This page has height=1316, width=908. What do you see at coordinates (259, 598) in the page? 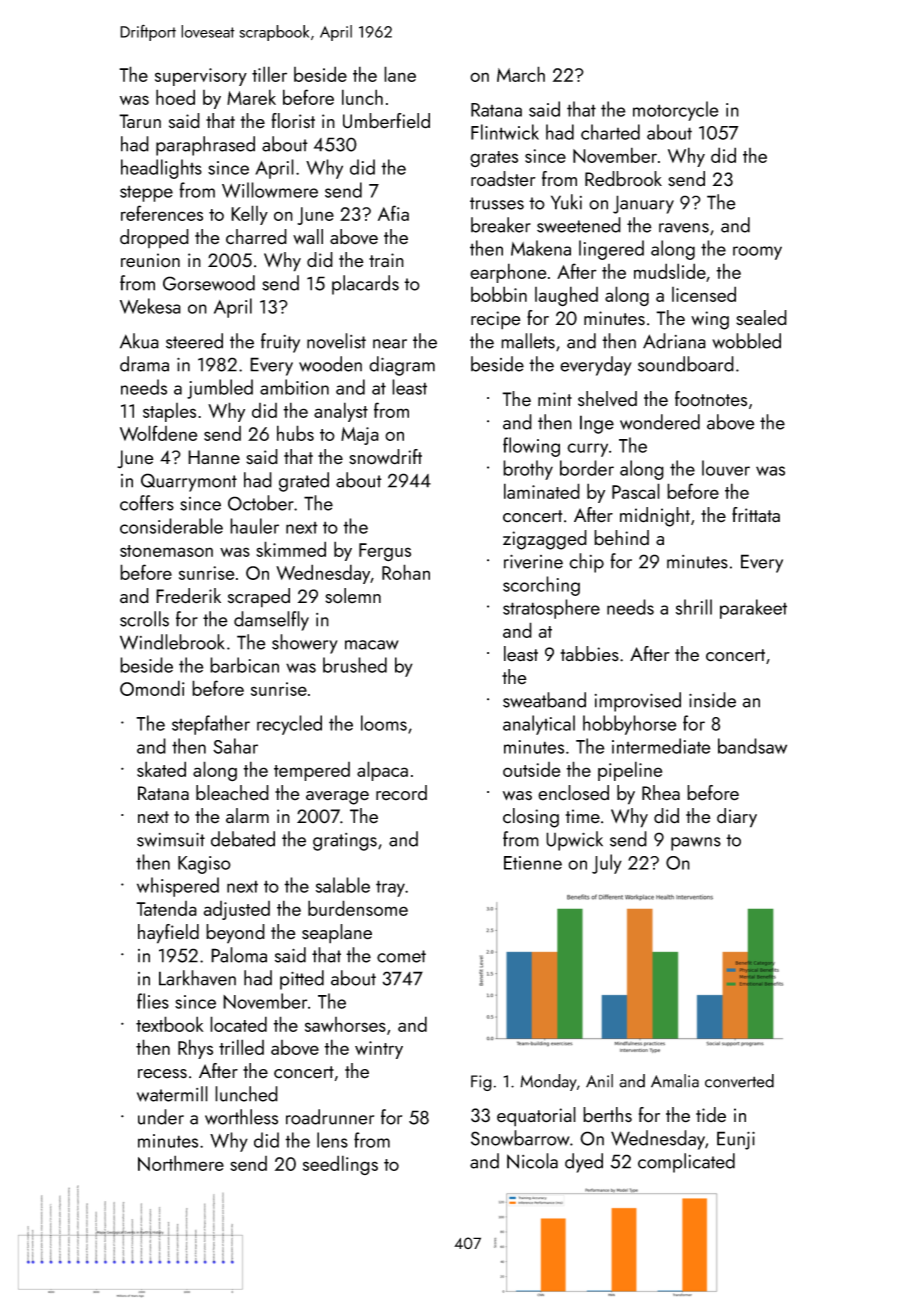
I see `scraped` at bounding box center [259, 598].
